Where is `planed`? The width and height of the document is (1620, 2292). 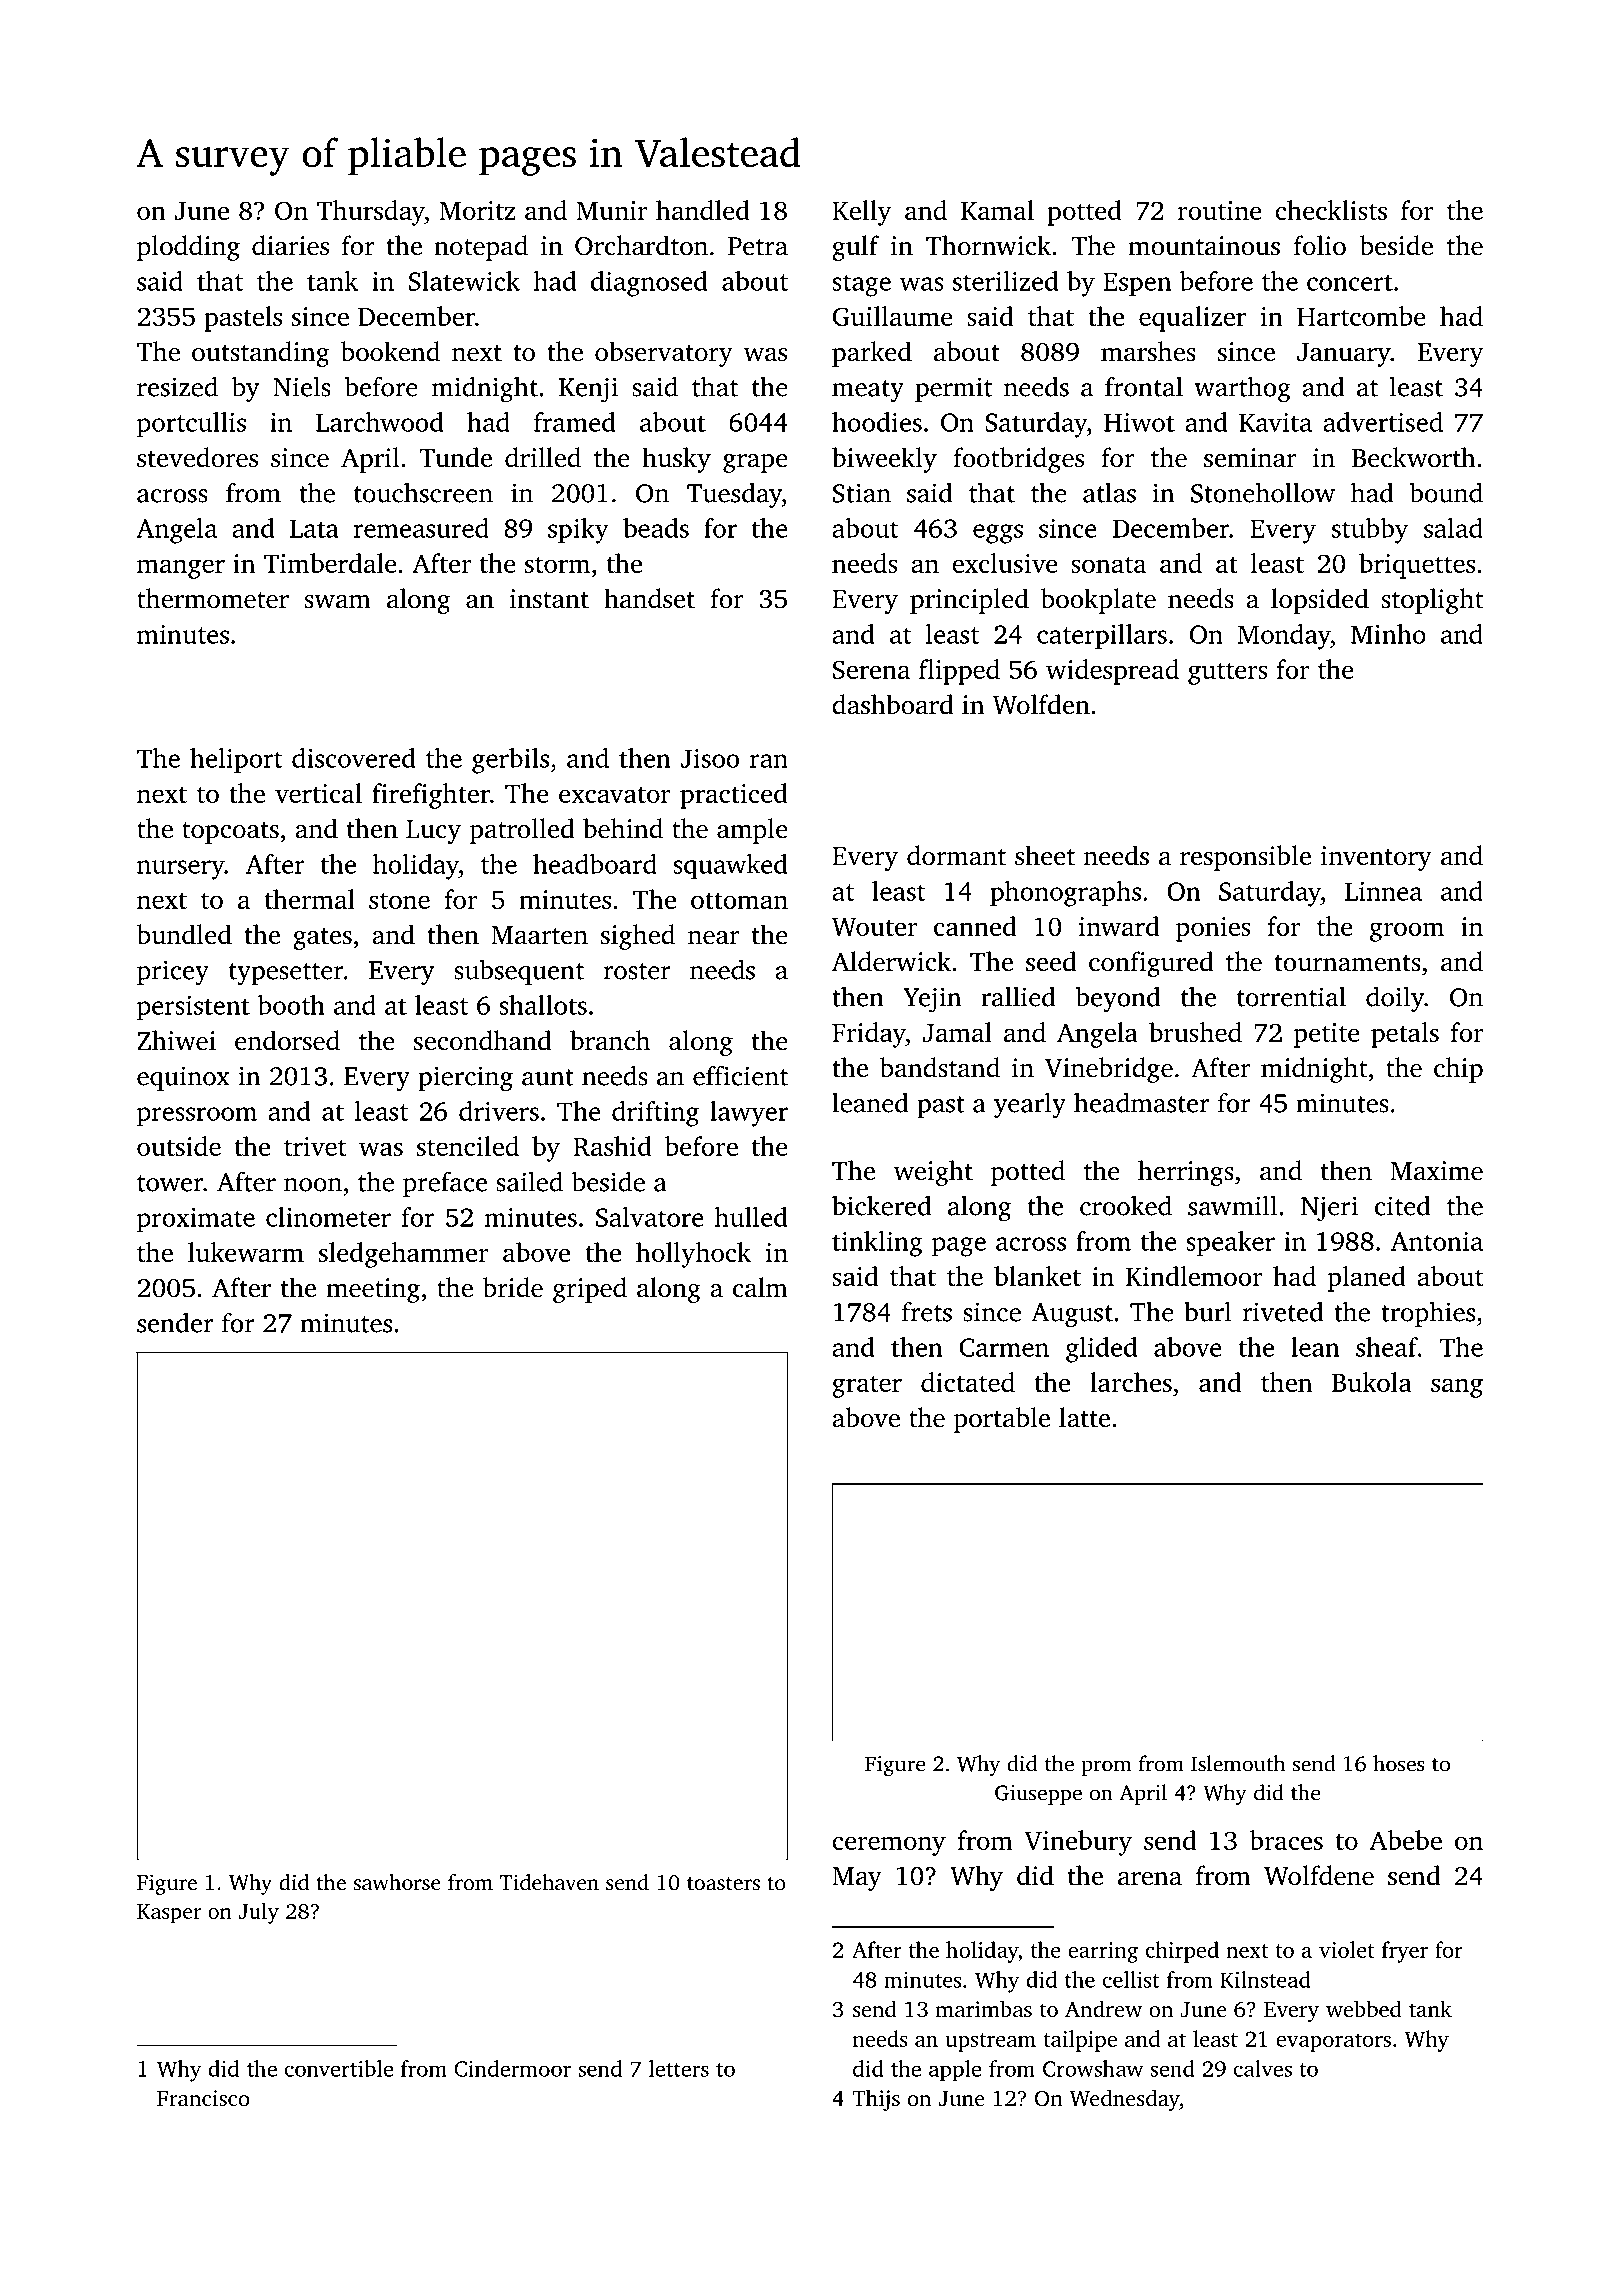
planed is located at coordinates (1367, 1279).
